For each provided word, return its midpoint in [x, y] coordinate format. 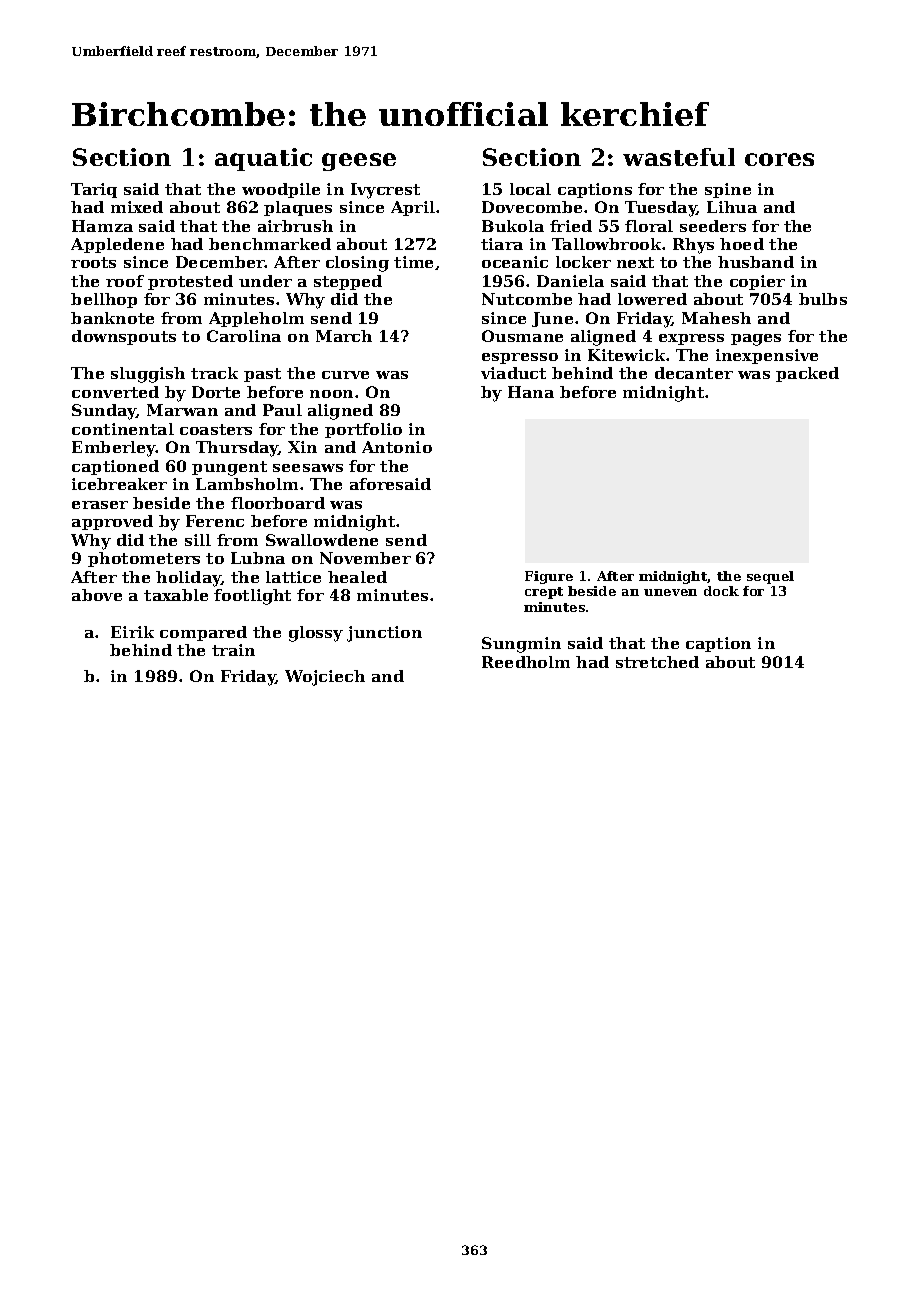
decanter [694, 373]
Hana [531, 392]
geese [359, 162]
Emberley [114, 449]
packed [807, 374]
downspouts [124, 337]
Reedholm [526, 662]
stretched [657, 662]
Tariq [94, 190]
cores [779, 159]
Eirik [132, 632]
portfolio [363, 430]
